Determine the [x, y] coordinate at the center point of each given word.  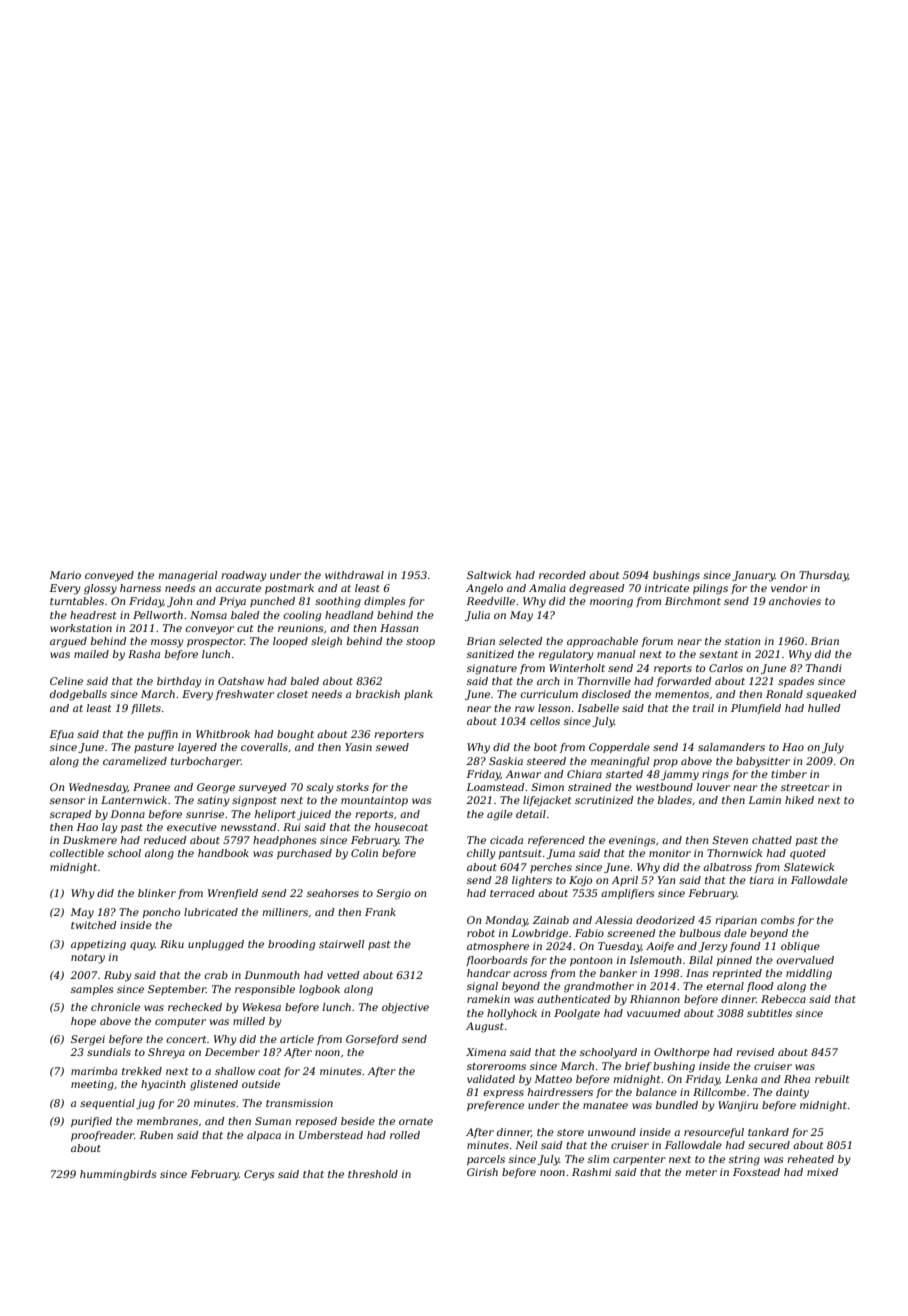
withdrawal [354, 575]
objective [405, 1008]
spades [796, 682]
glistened [214, 1085]
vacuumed [654, 1013]
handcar [489, 973]
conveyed [109, 576]
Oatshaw [241, 681]
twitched [94, 925]
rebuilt [832, 1079]
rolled [405, 1135]
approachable [602, 642]
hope [83, 1022]
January [753, 576]
